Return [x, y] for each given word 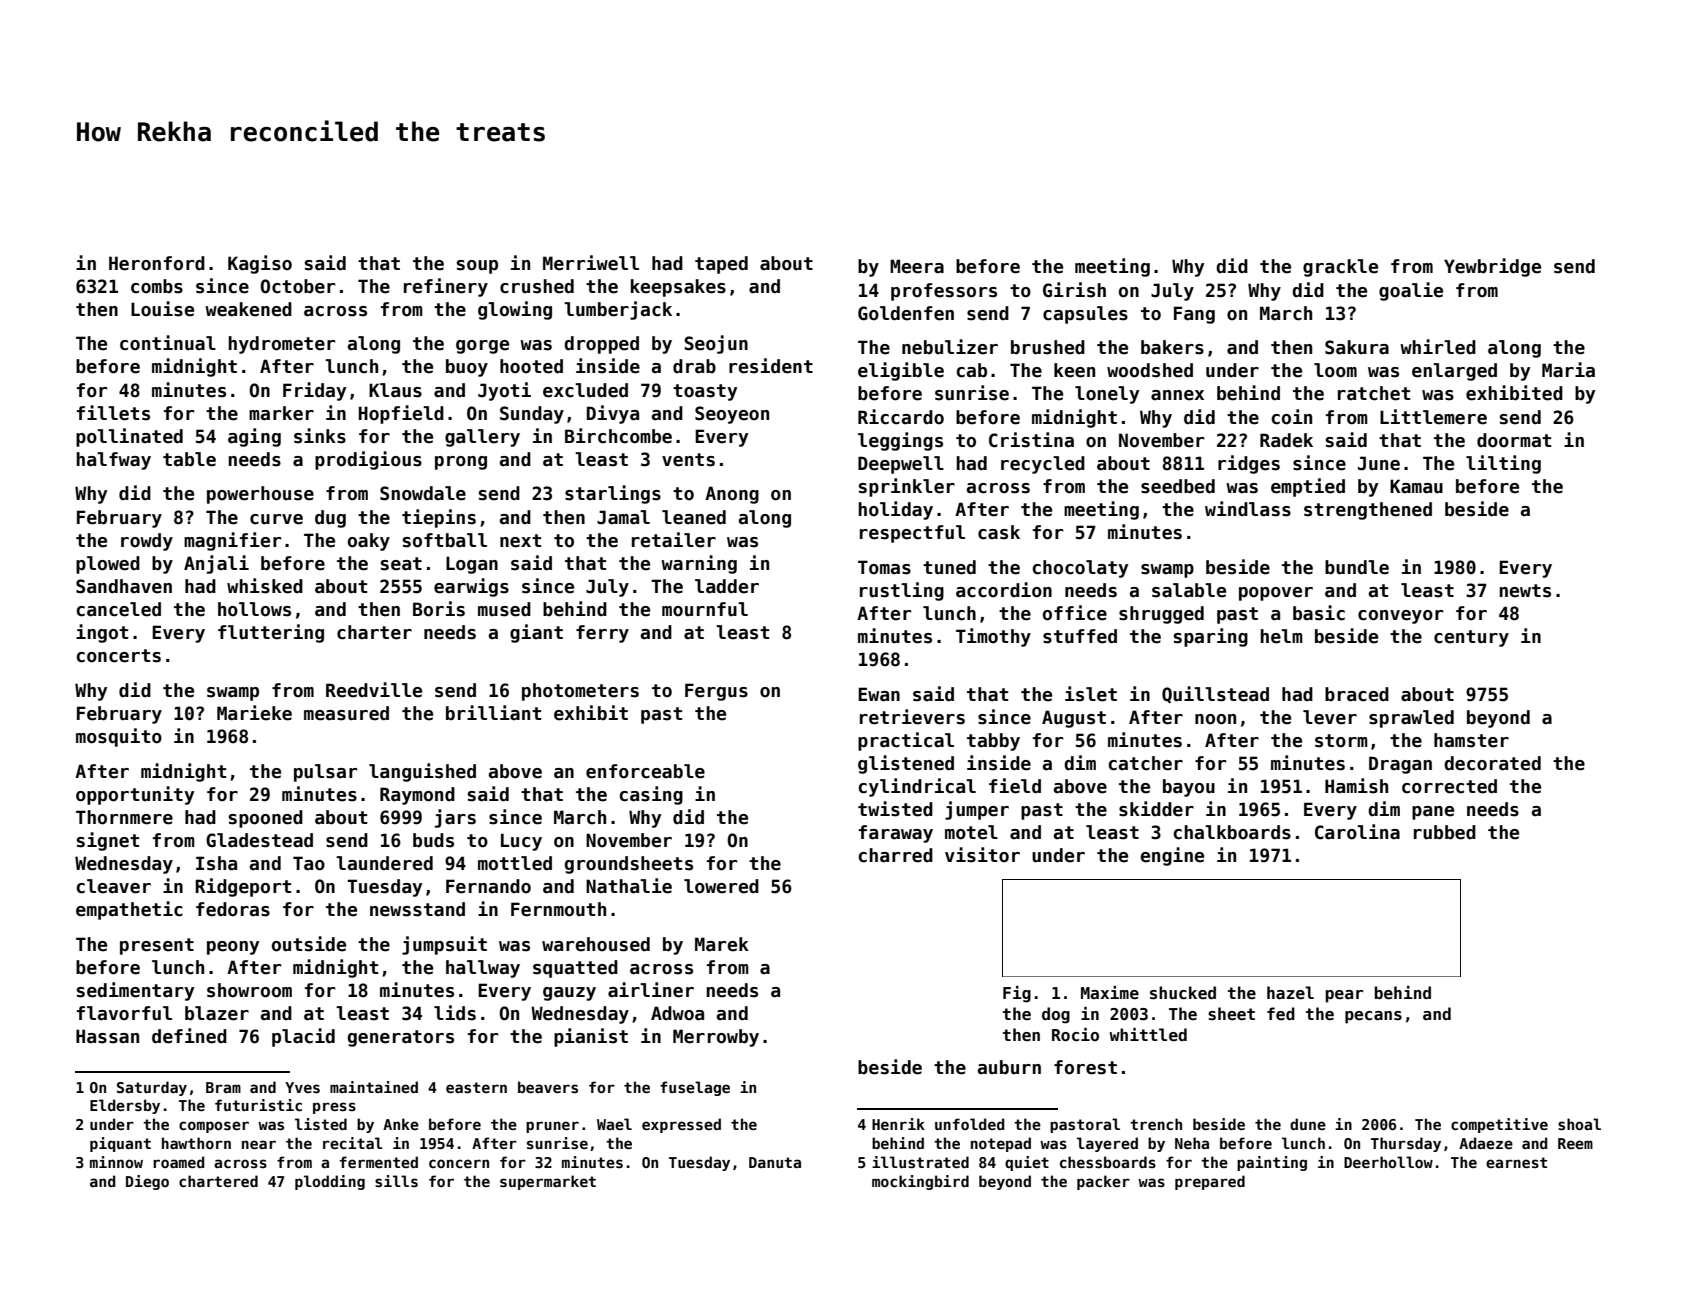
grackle [1340, 268]
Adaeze [1486, 1143]
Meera [917, 266]
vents [688, 460]
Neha [1192, 1143]
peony [233, 948]
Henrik [898, 1124]
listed [321, 1124]
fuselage [695, 1088]
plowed [108, 565]
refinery [446, 287]
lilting [1503, 464]
